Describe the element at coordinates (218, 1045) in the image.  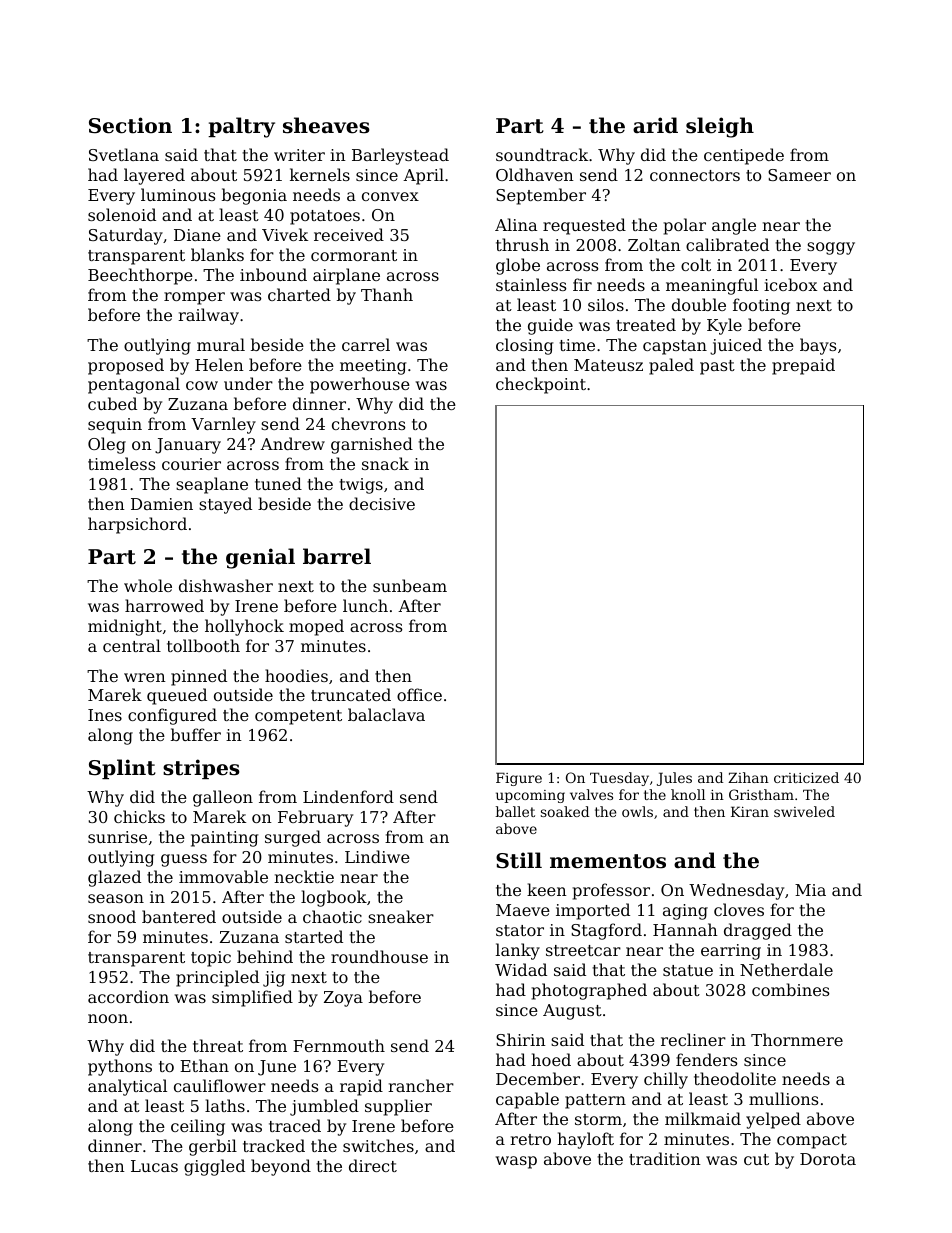
I see `threat` at that location.
